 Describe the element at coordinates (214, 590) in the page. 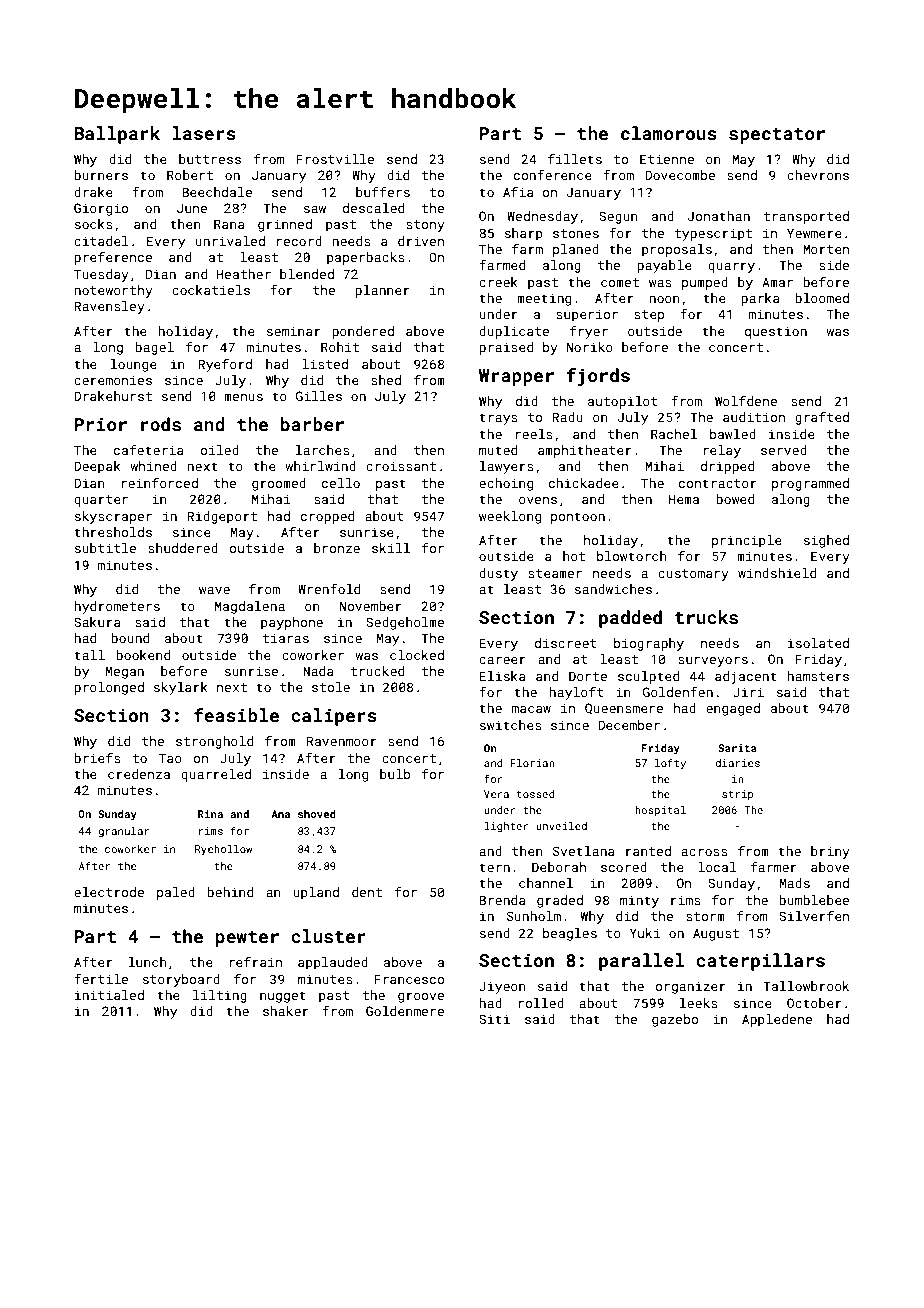

I see `wave` at that location.
